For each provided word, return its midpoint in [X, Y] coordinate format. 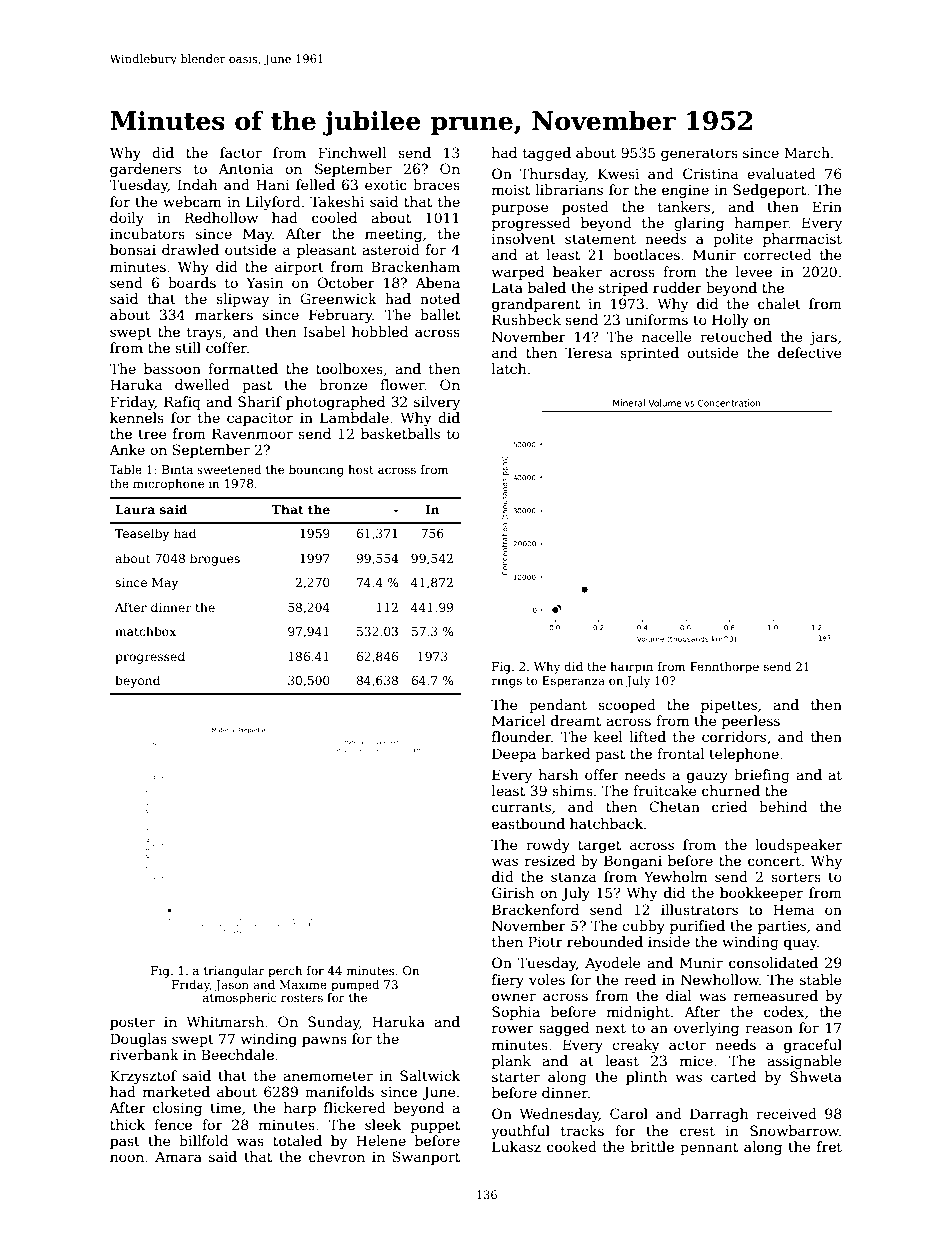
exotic [386, 185]
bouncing [316, 471]
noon [127, 1158]
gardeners [145, 170]
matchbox [145, 631]
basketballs [400, 433]
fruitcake [665, 790]
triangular [234, 972]
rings [507, 682]
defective [810, 352]
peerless [751, 722]
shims [572, 790]
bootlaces [646, 254]
